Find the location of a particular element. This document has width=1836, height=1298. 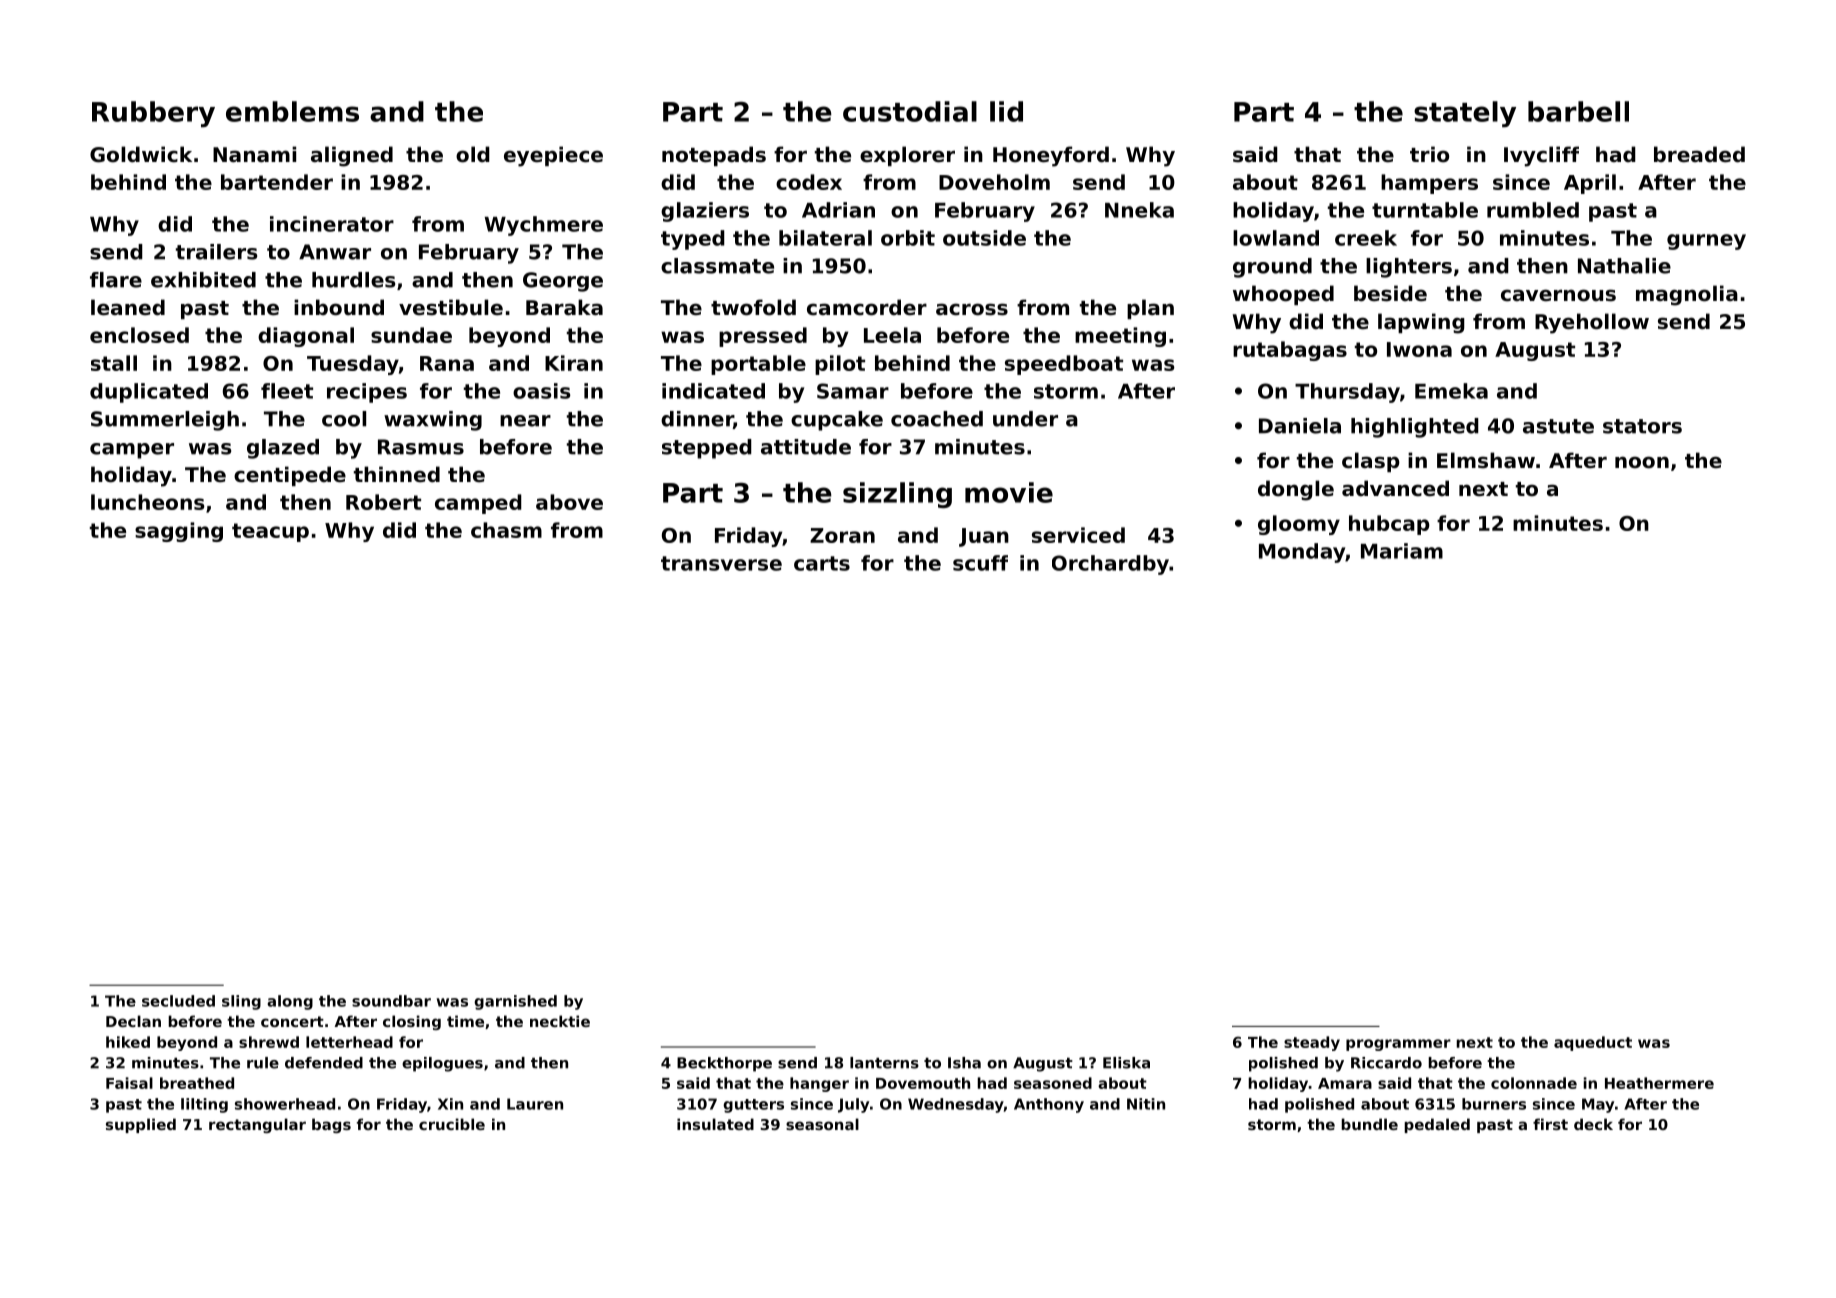

emblems is located at coordinates (292, 111).
